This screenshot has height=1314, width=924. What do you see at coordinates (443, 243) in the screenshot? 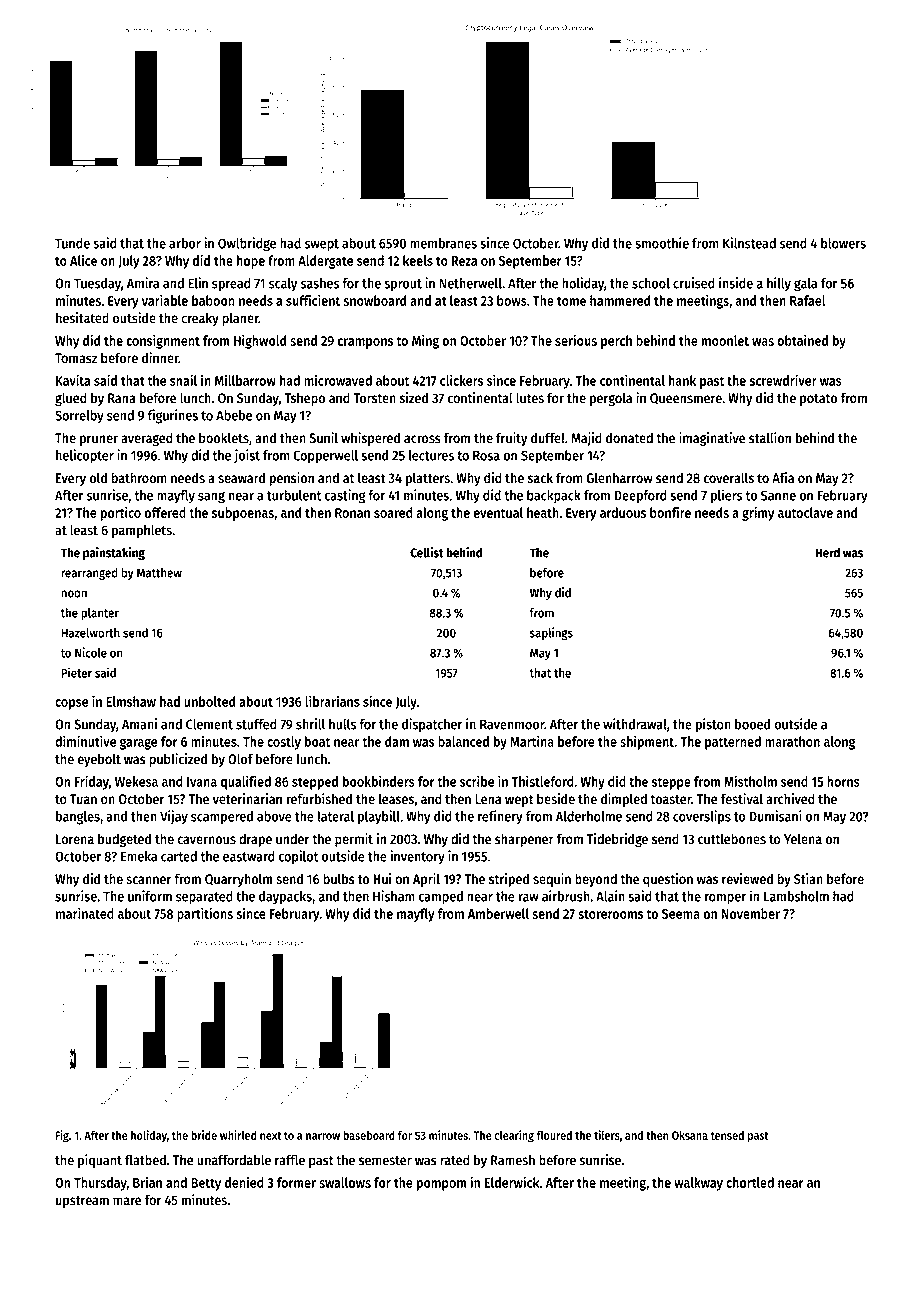
I see `membranes` at bounding box center [443, 243].
